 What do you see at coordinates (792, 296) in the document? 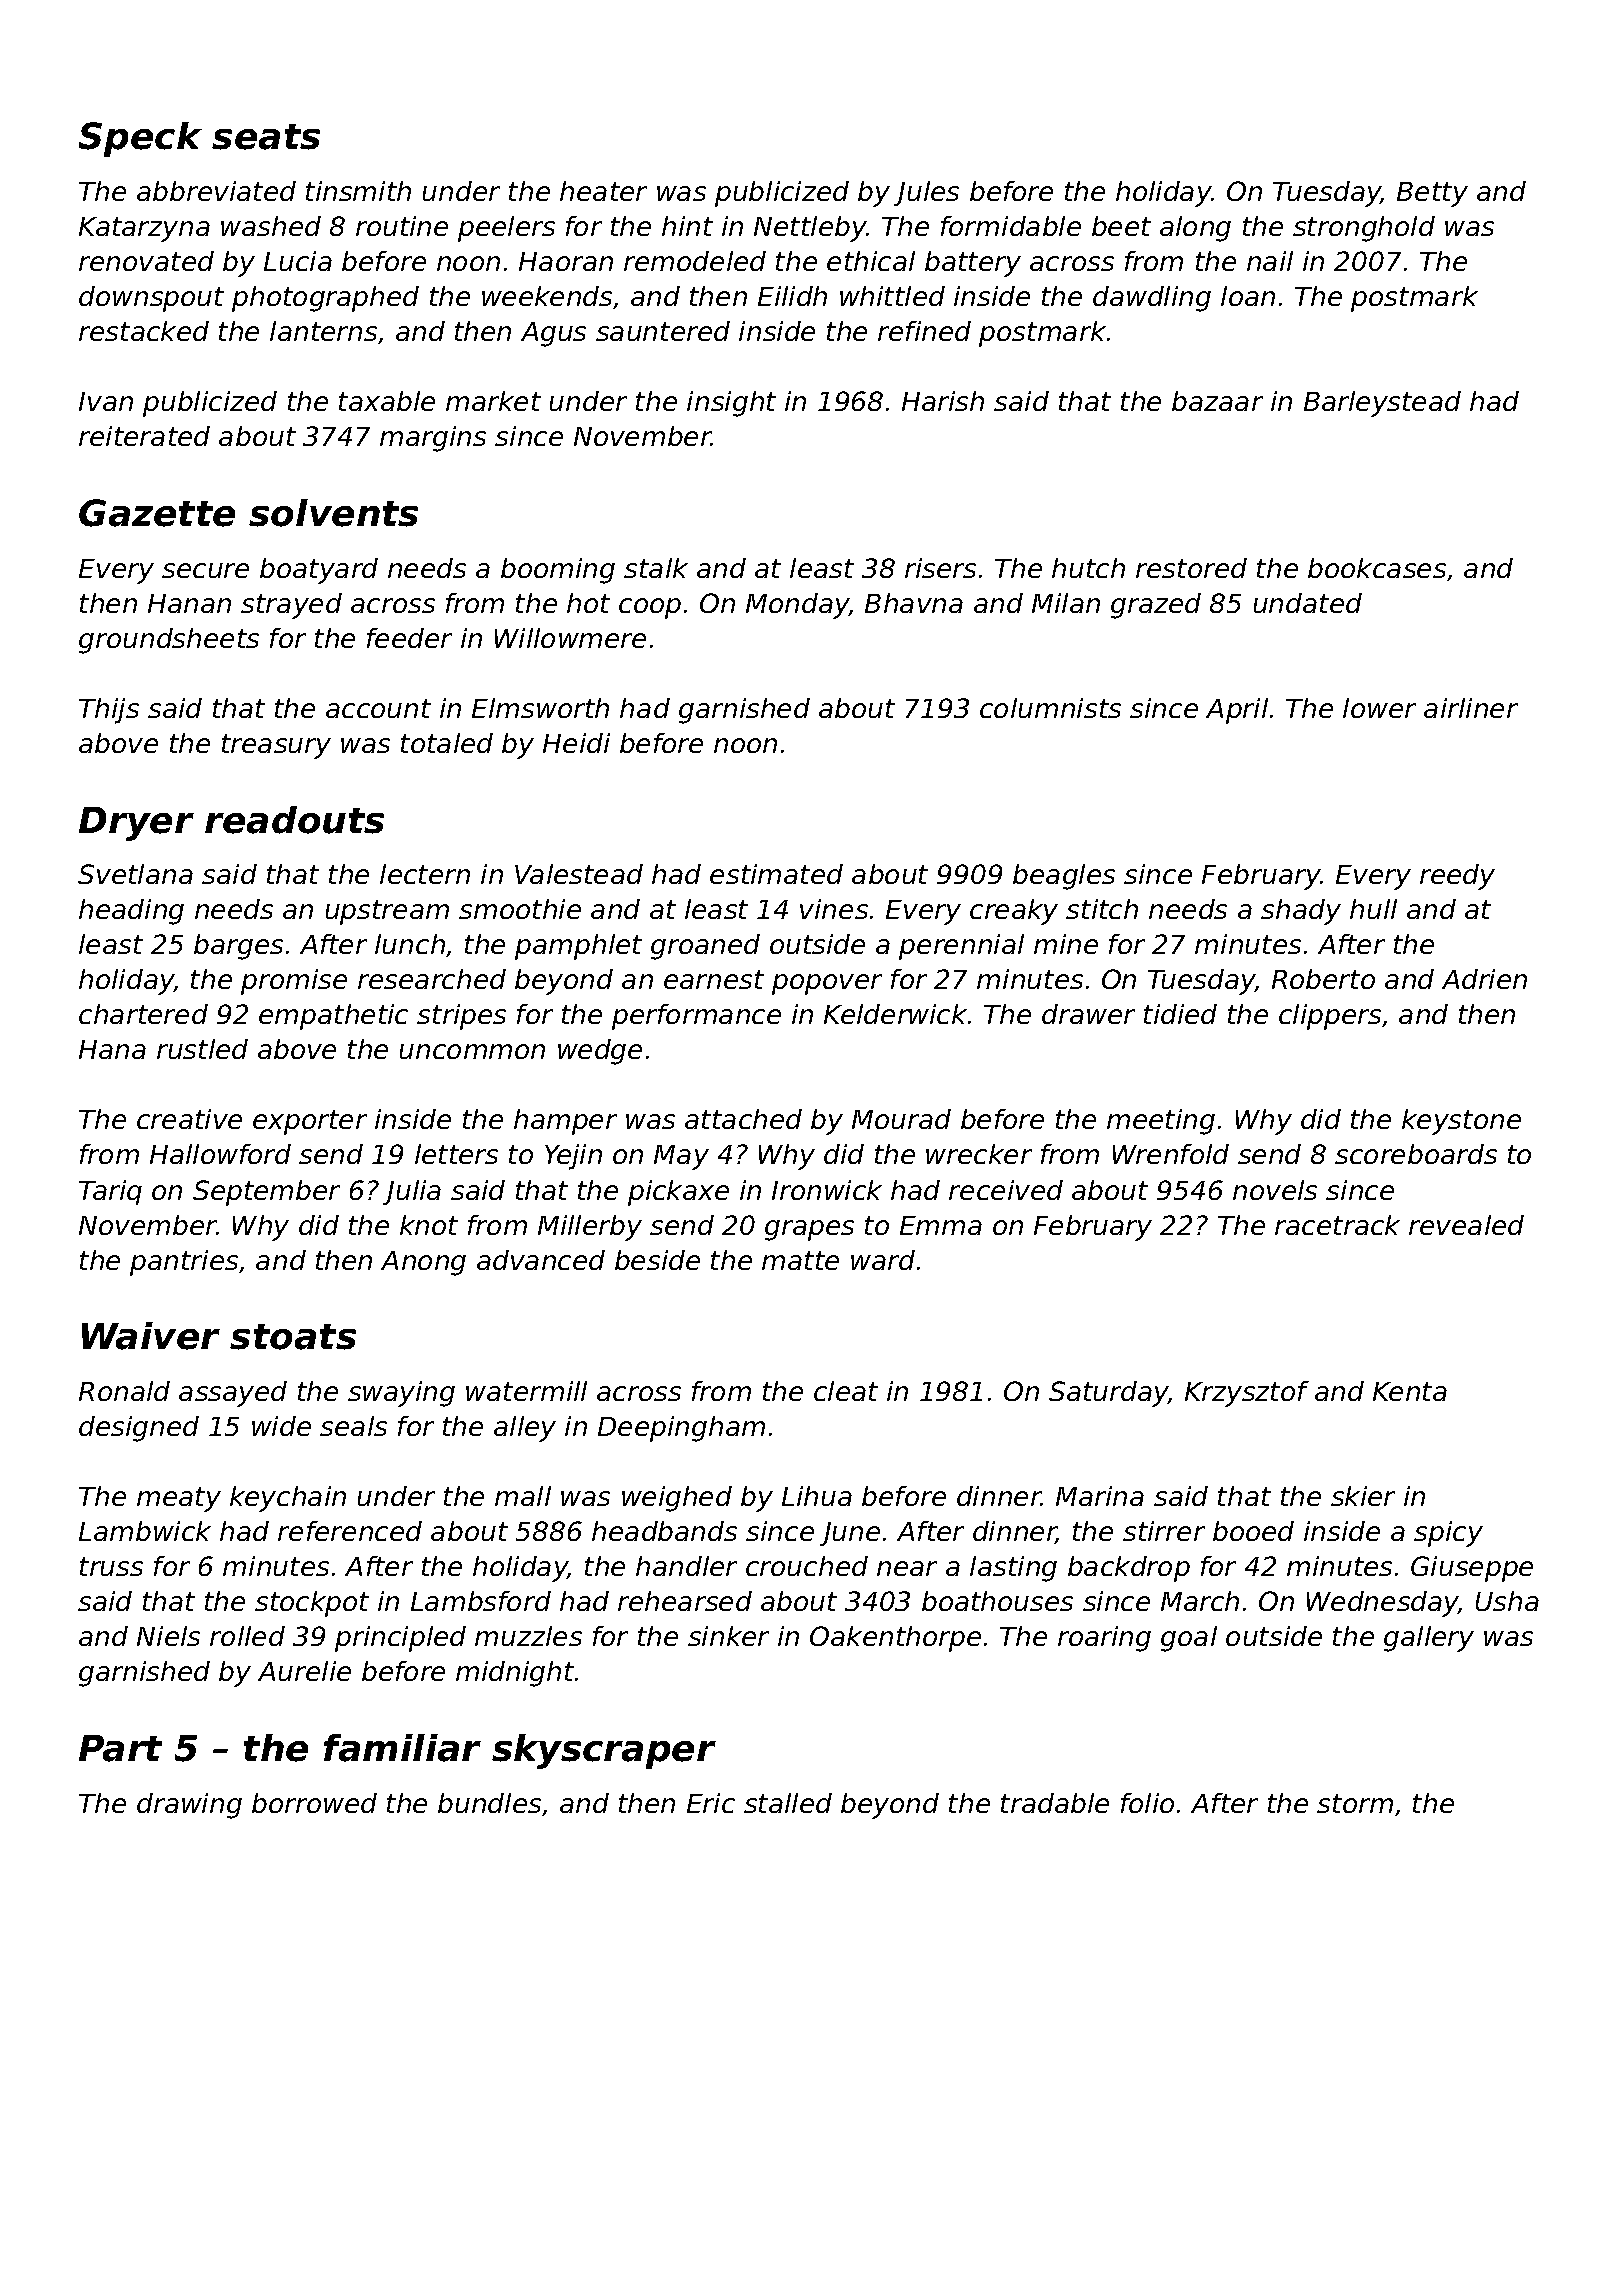
I see `Eilidh` at bounding box center [792, 296].
